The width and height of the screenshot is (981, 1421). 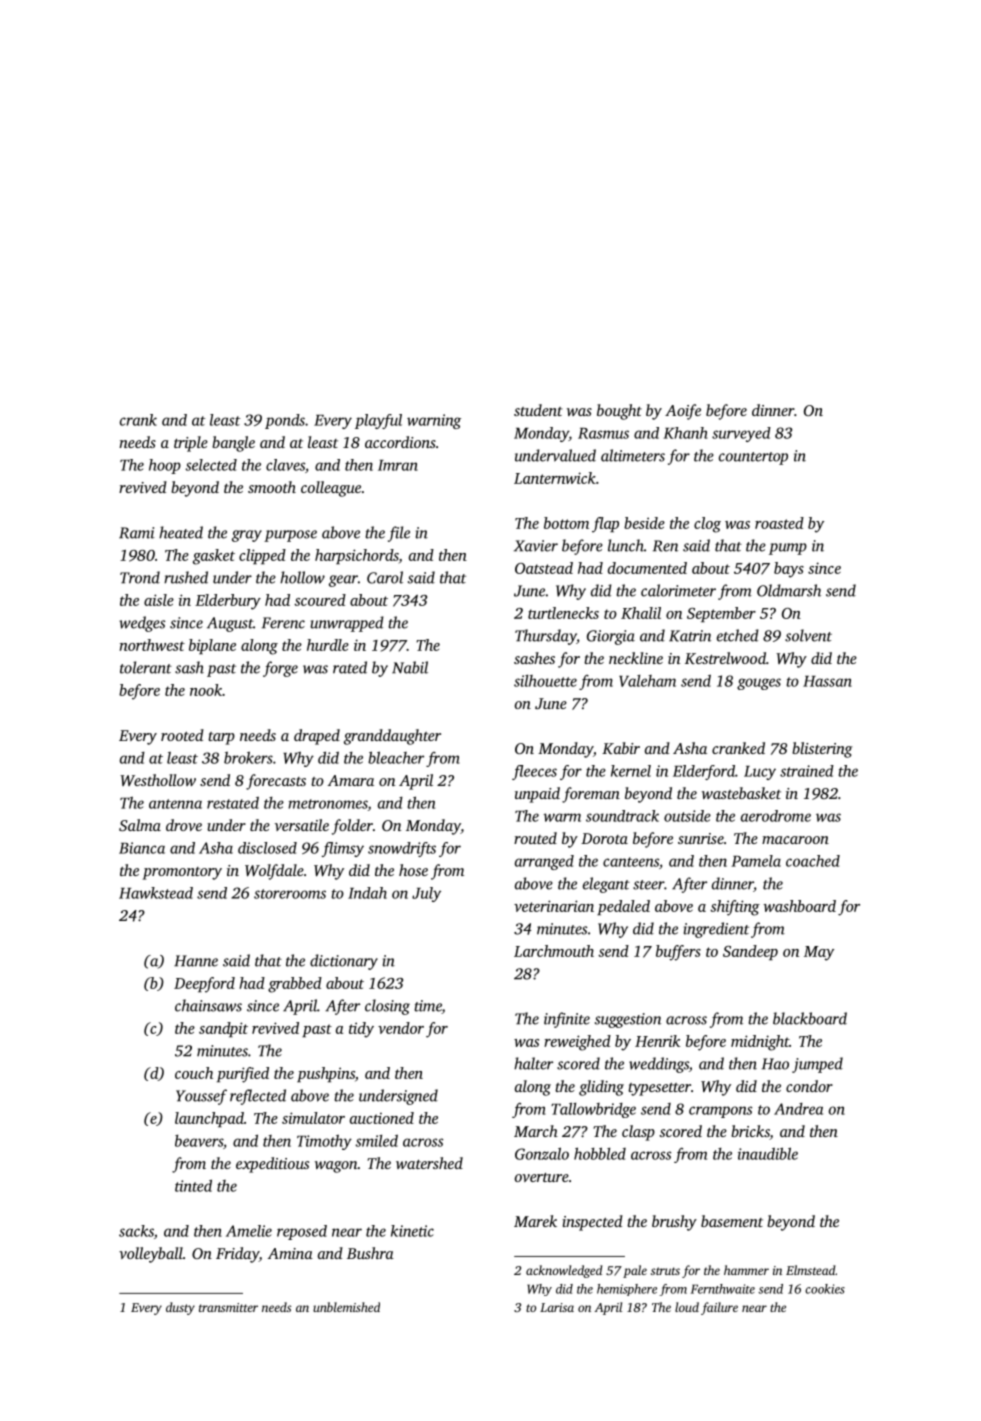 What do you see at coordinates (387, 1007) in the screenshot?
I see `closing` at bounding box center [387, 1007].
